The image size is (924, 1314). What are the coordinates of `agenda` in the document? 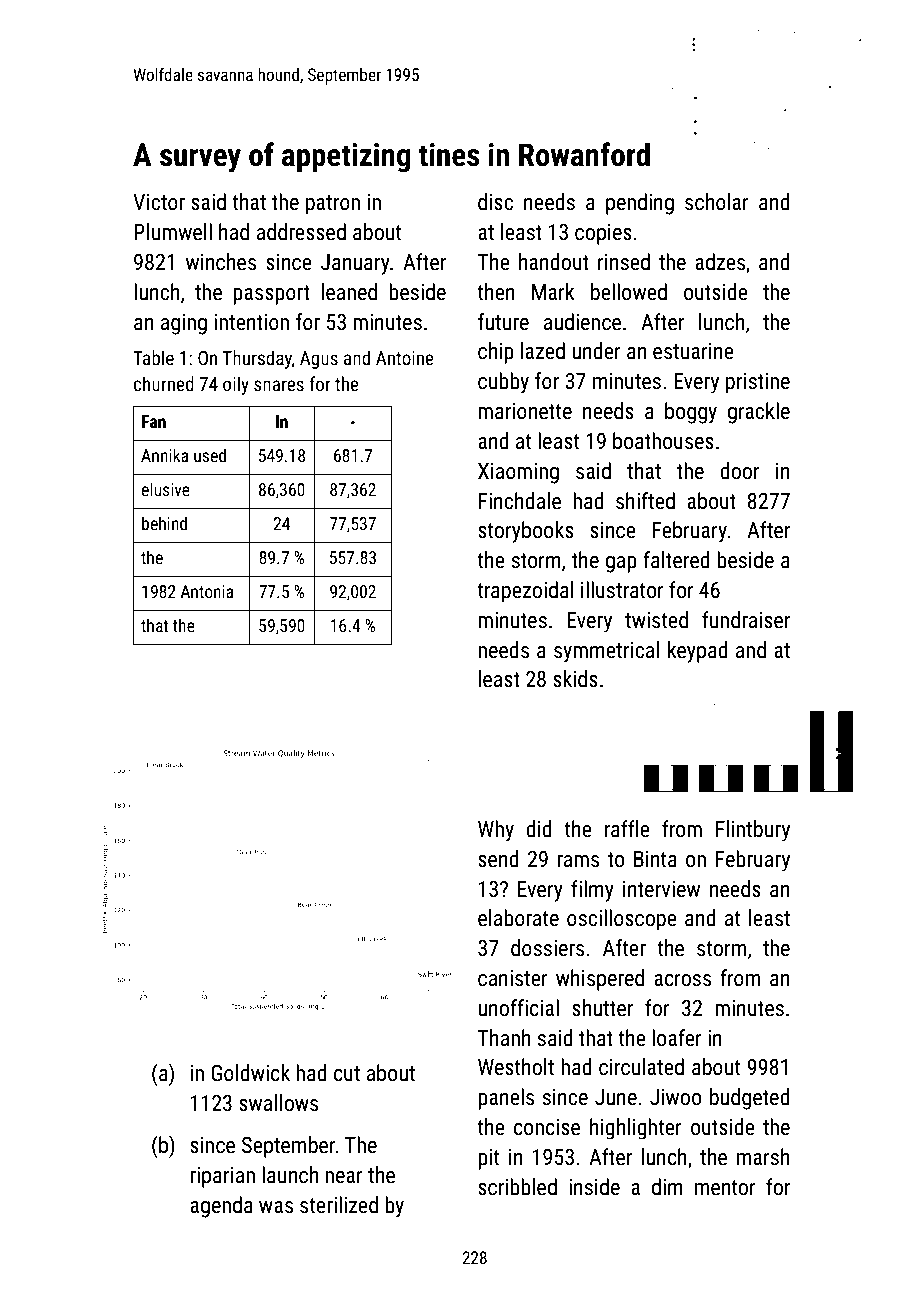 It's located at (221, 1207).
